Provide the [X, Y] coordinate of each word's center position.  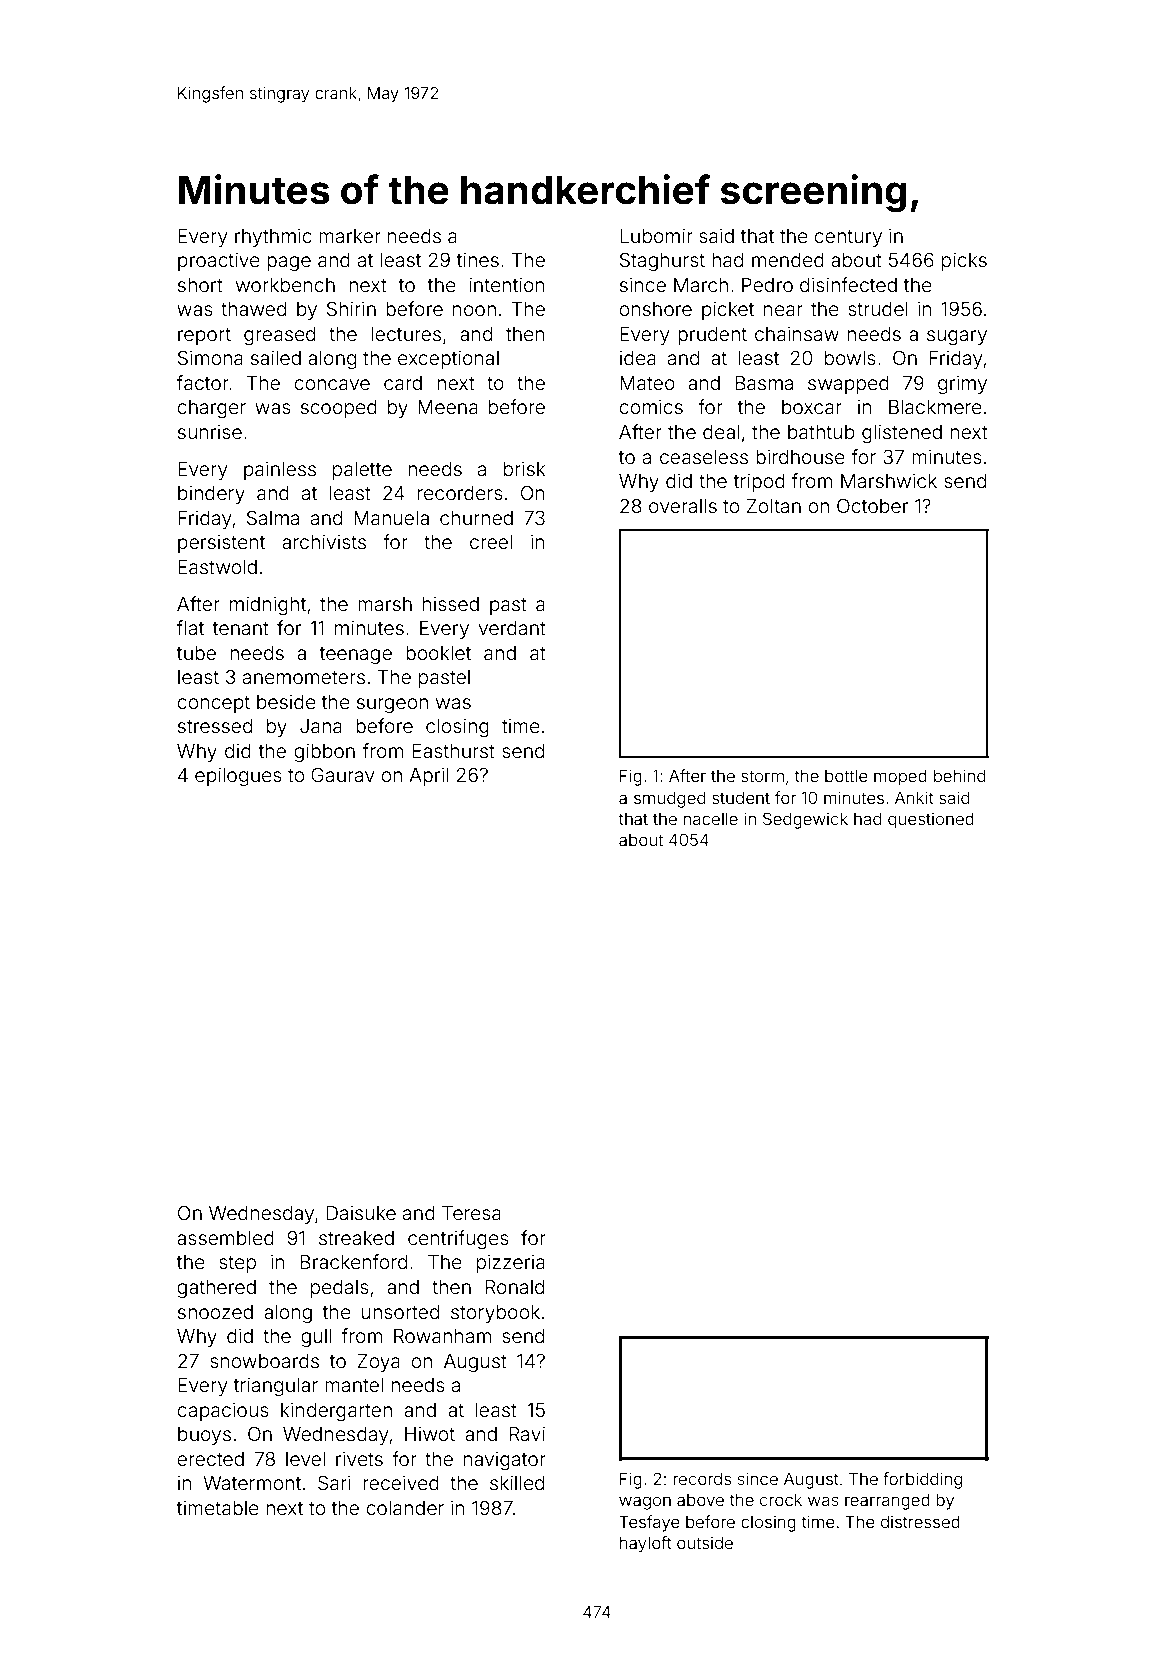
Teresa [471, 1213]
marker [350, 236]
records [702, 1478]
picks [964, 261]
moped [900, 778]
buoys [204, 1436]
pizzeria [511, 1263]
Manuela [391, 518]
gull [316, 1338]
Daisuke [361, 1213]
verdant [512, 628]
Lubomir [656, 235]
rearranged [887, 1502]
